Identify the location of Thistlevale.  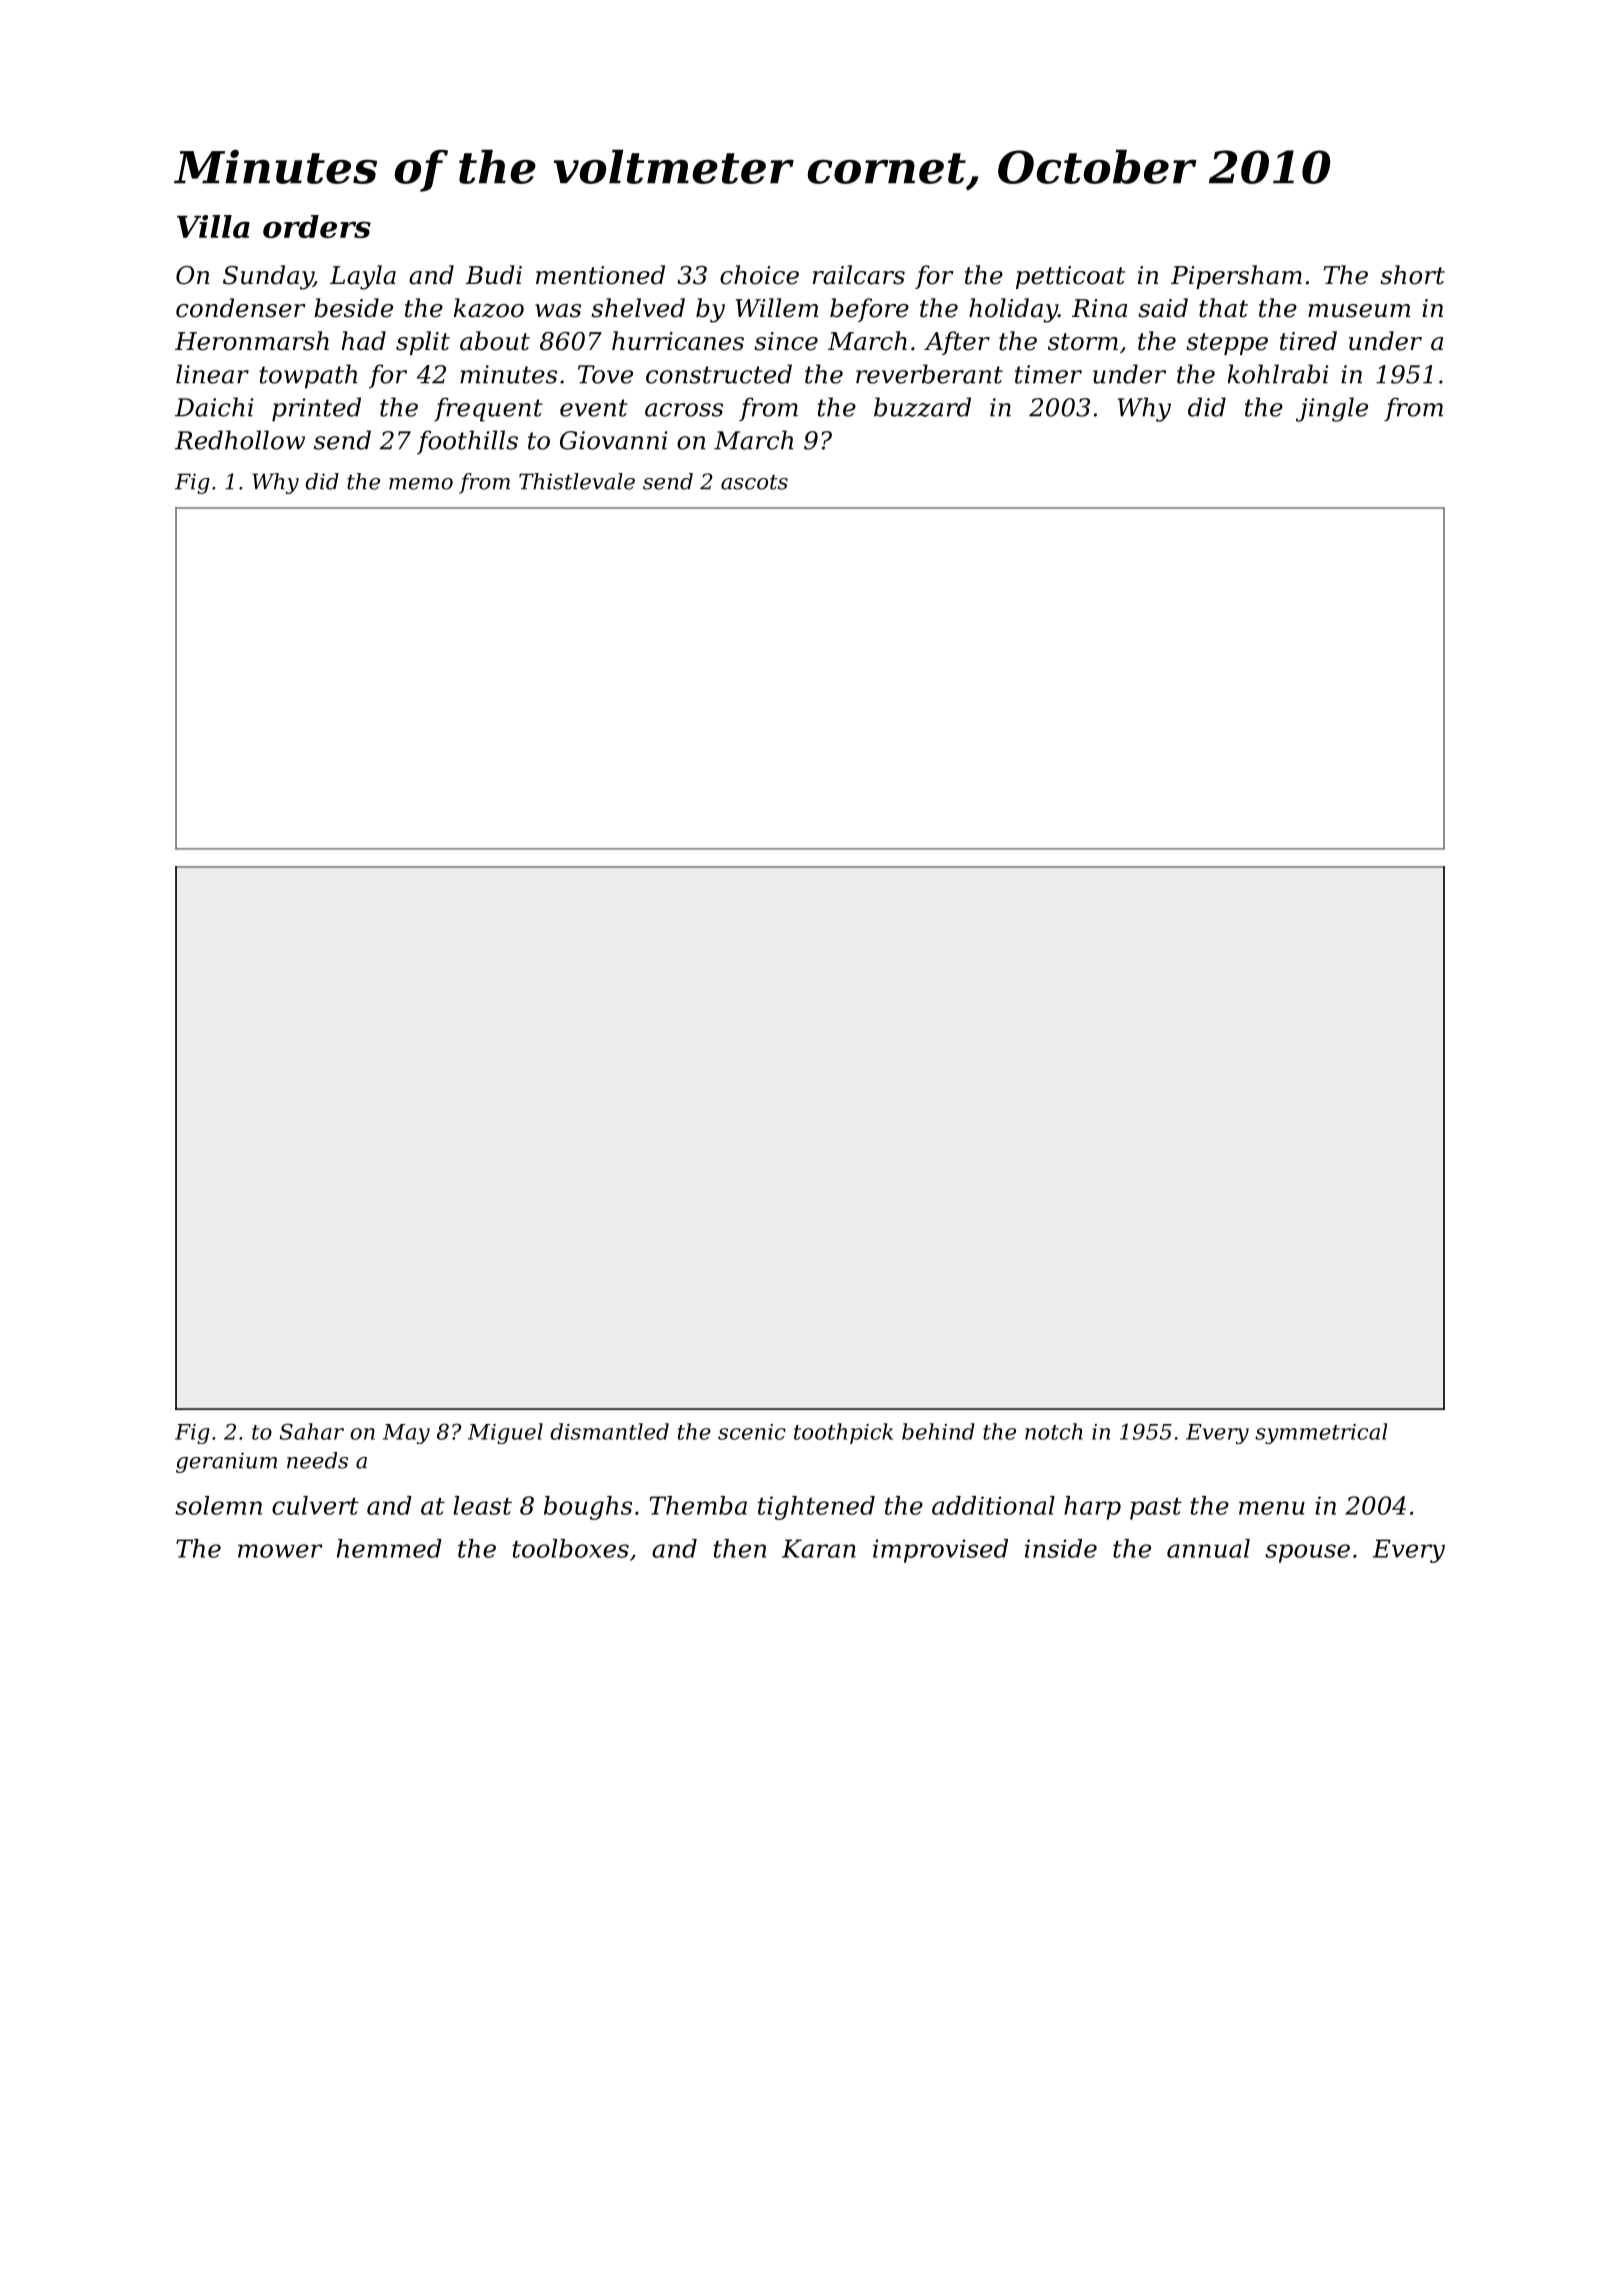
(577, 481).
